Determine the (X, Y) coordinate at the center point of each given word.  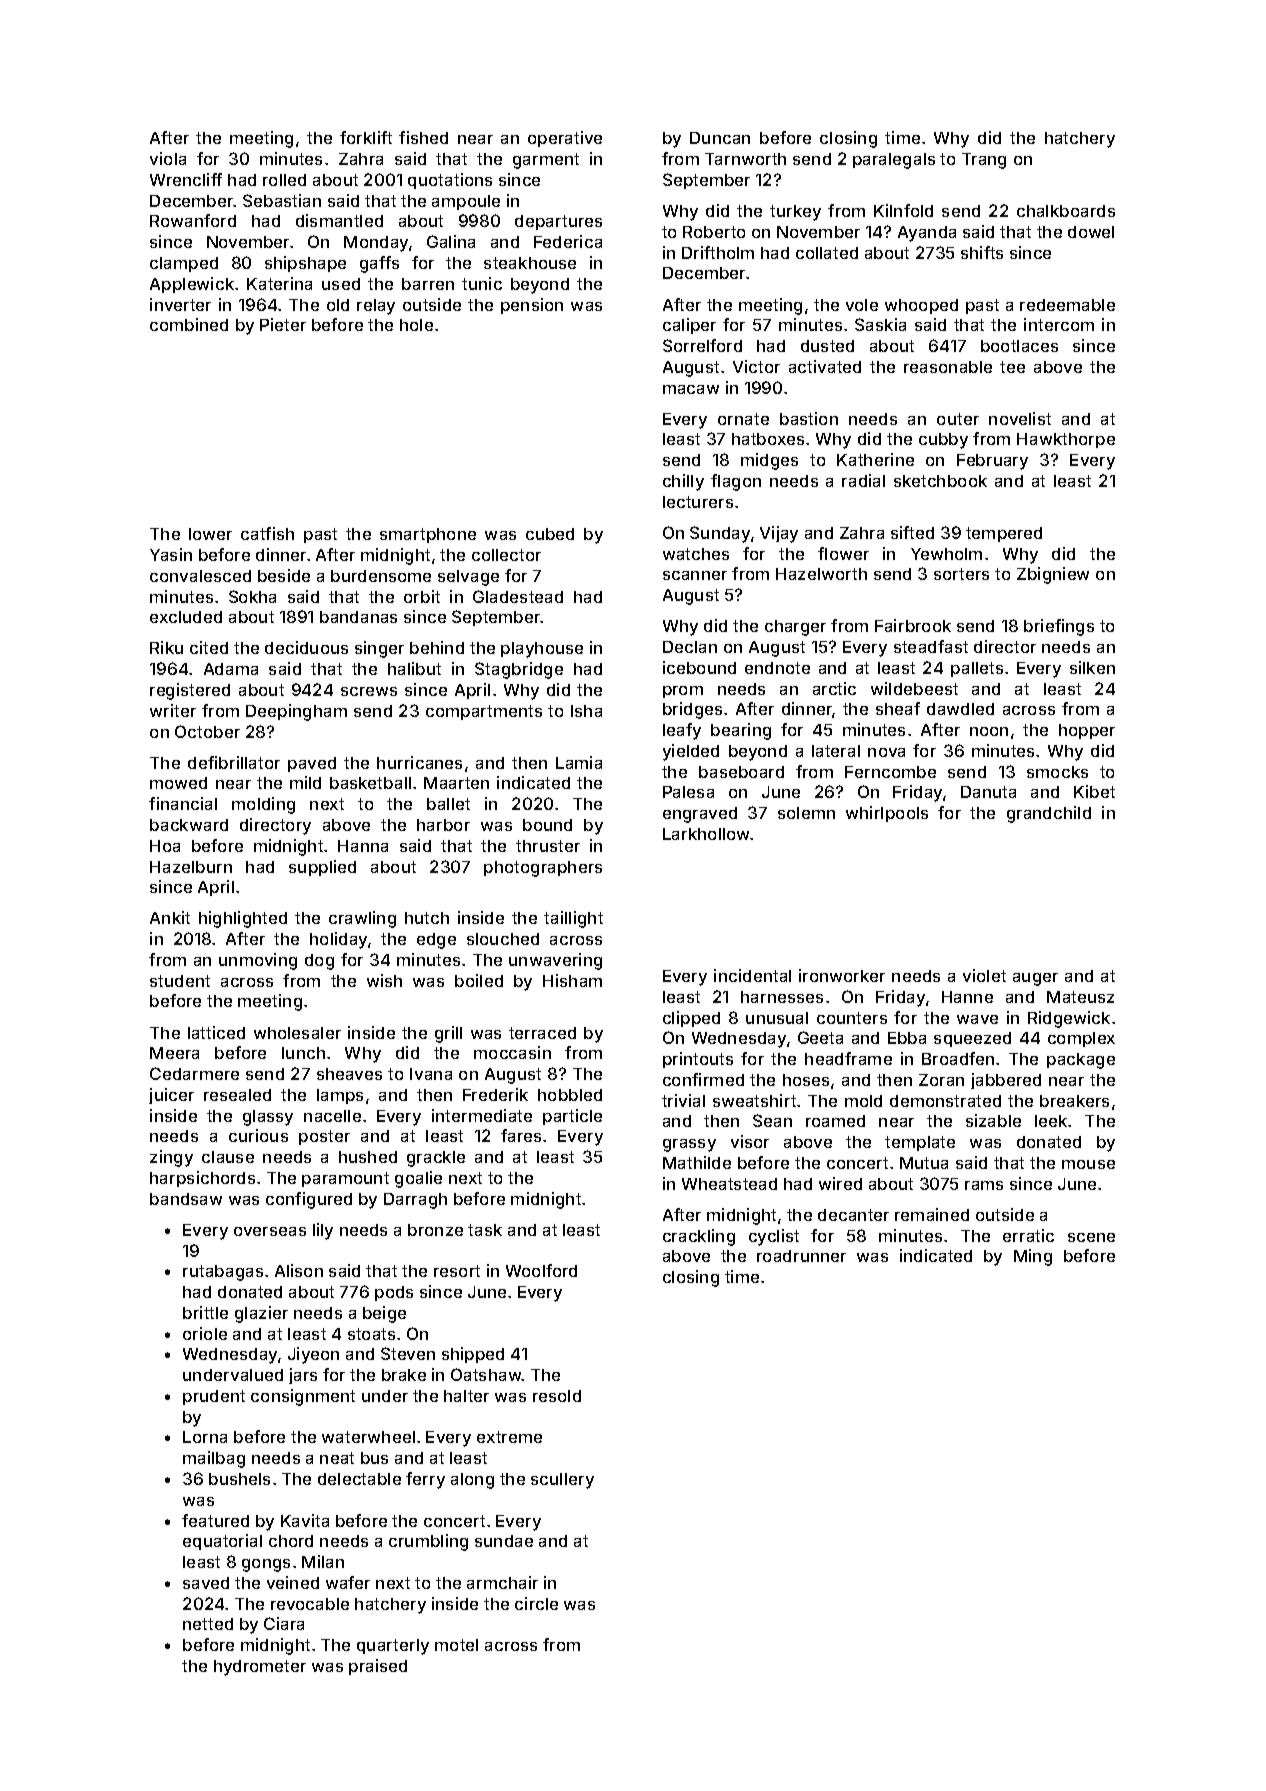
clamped (184, 264)
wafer (348, 1582)
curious (258, 1135)
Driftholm (718, 252)
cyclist (774, 1237)
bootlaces (1019, 346)
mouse (1088, 1164)
